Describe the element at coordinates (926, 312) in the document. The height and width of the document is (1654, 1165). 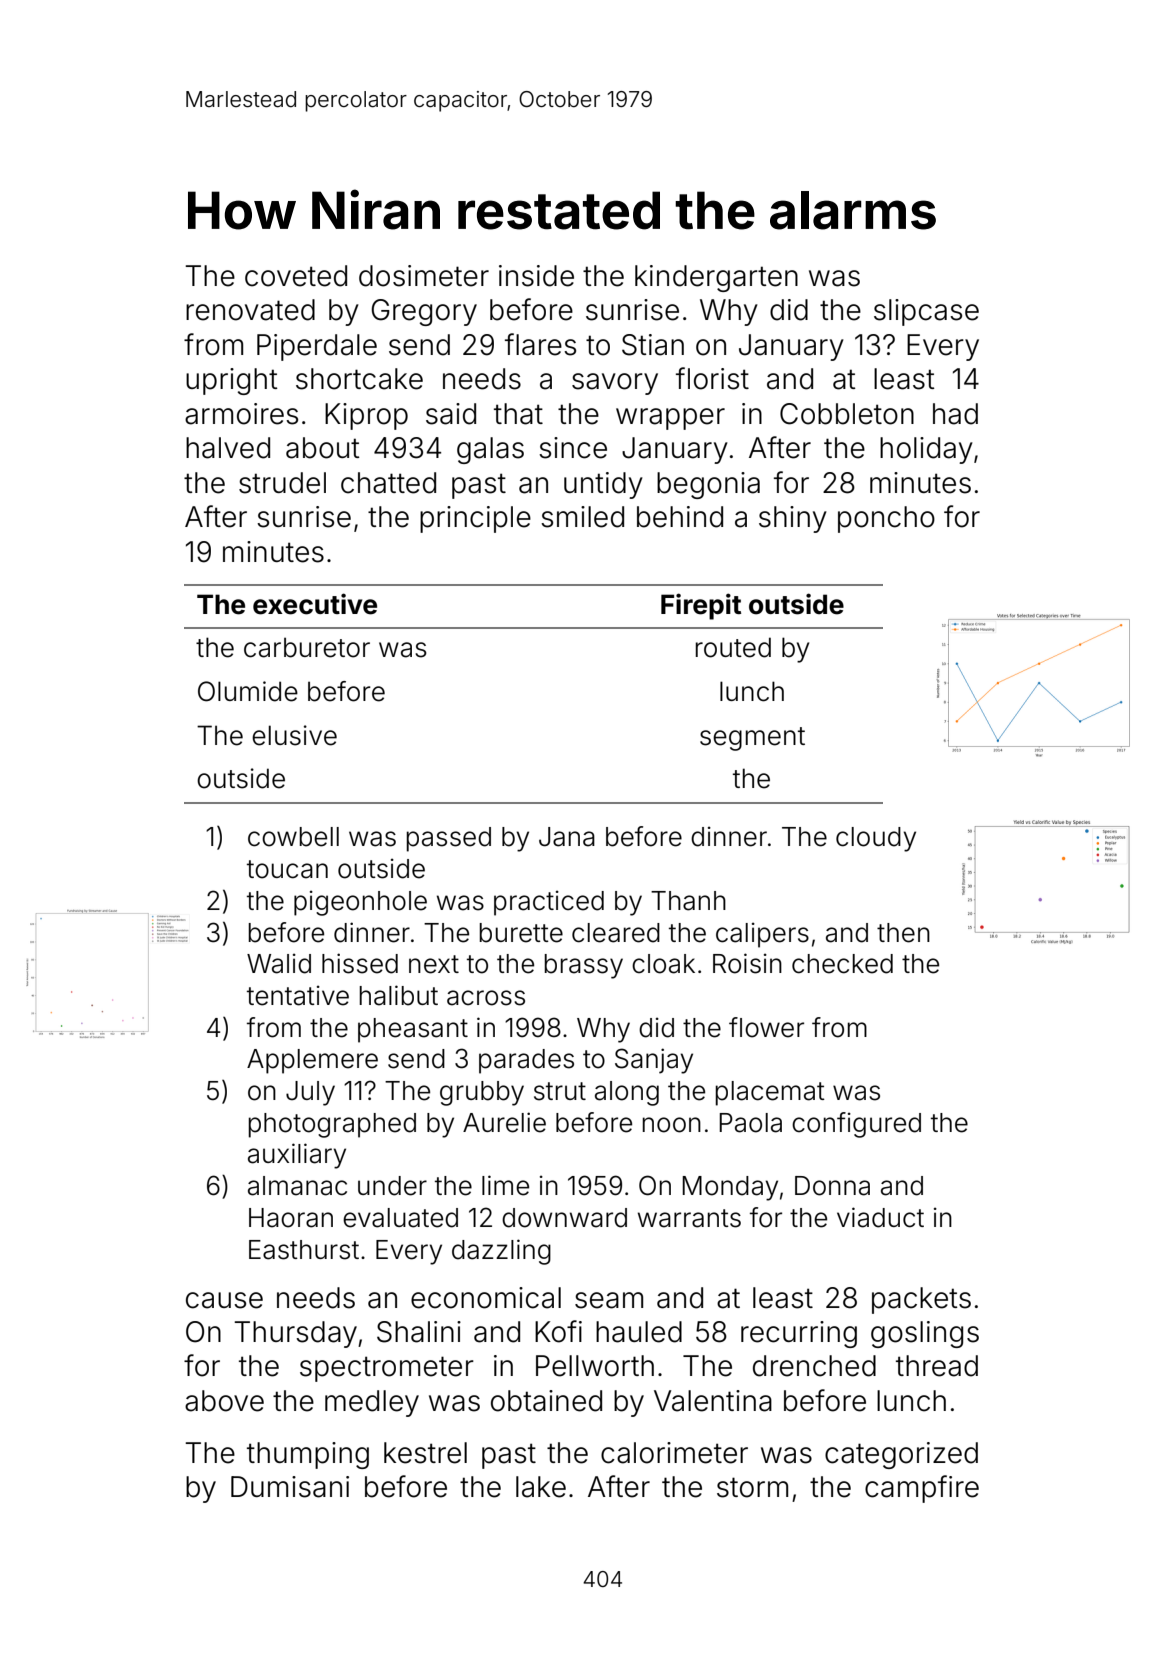
I see `slipcase` at that location.
